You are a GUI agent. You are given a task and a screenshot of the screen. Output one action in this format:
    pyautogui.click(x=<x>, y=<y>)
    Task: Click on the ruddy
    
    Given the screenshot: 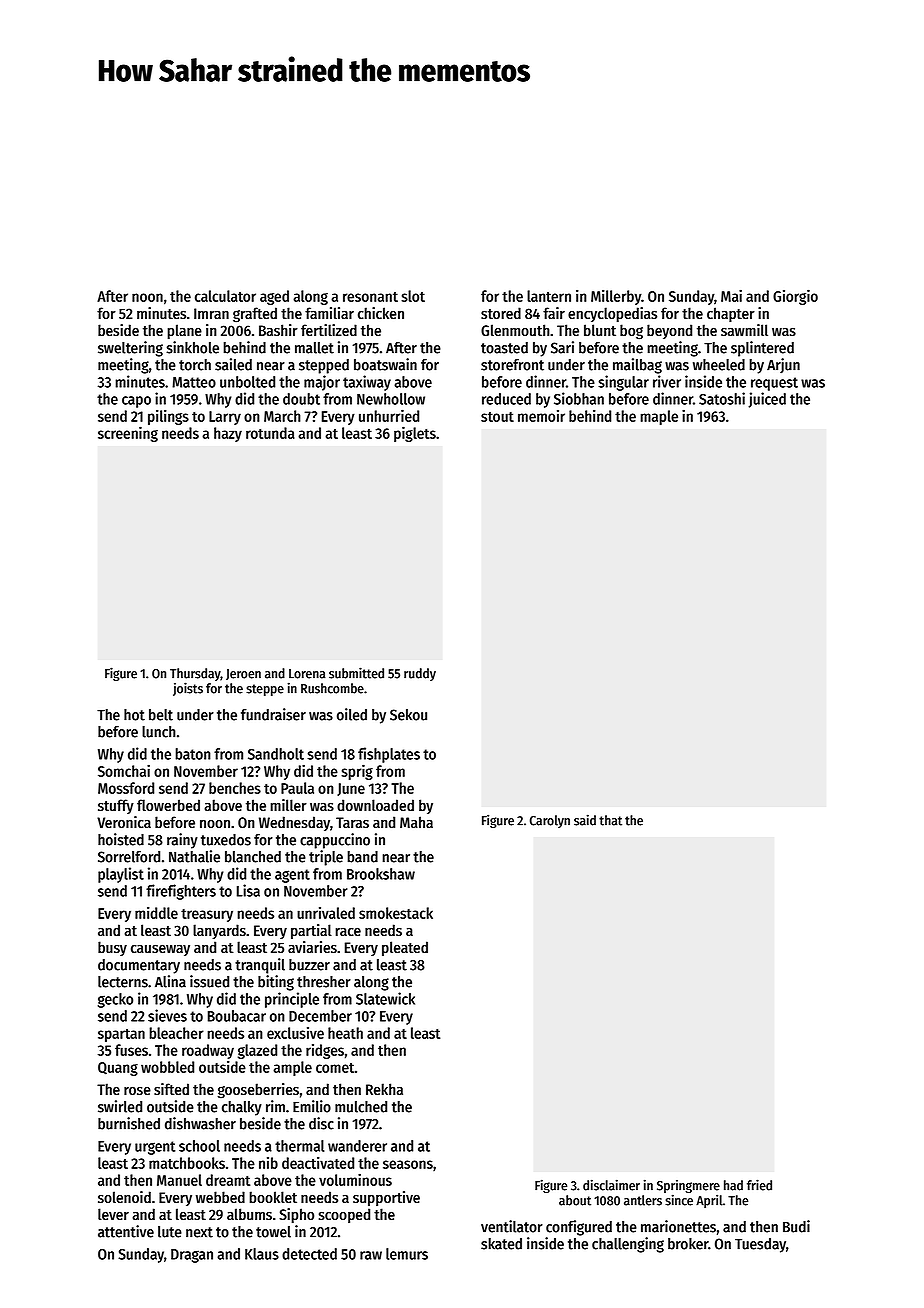 What is the action you would take?
    pyautogui.click(x=420, y=674)
